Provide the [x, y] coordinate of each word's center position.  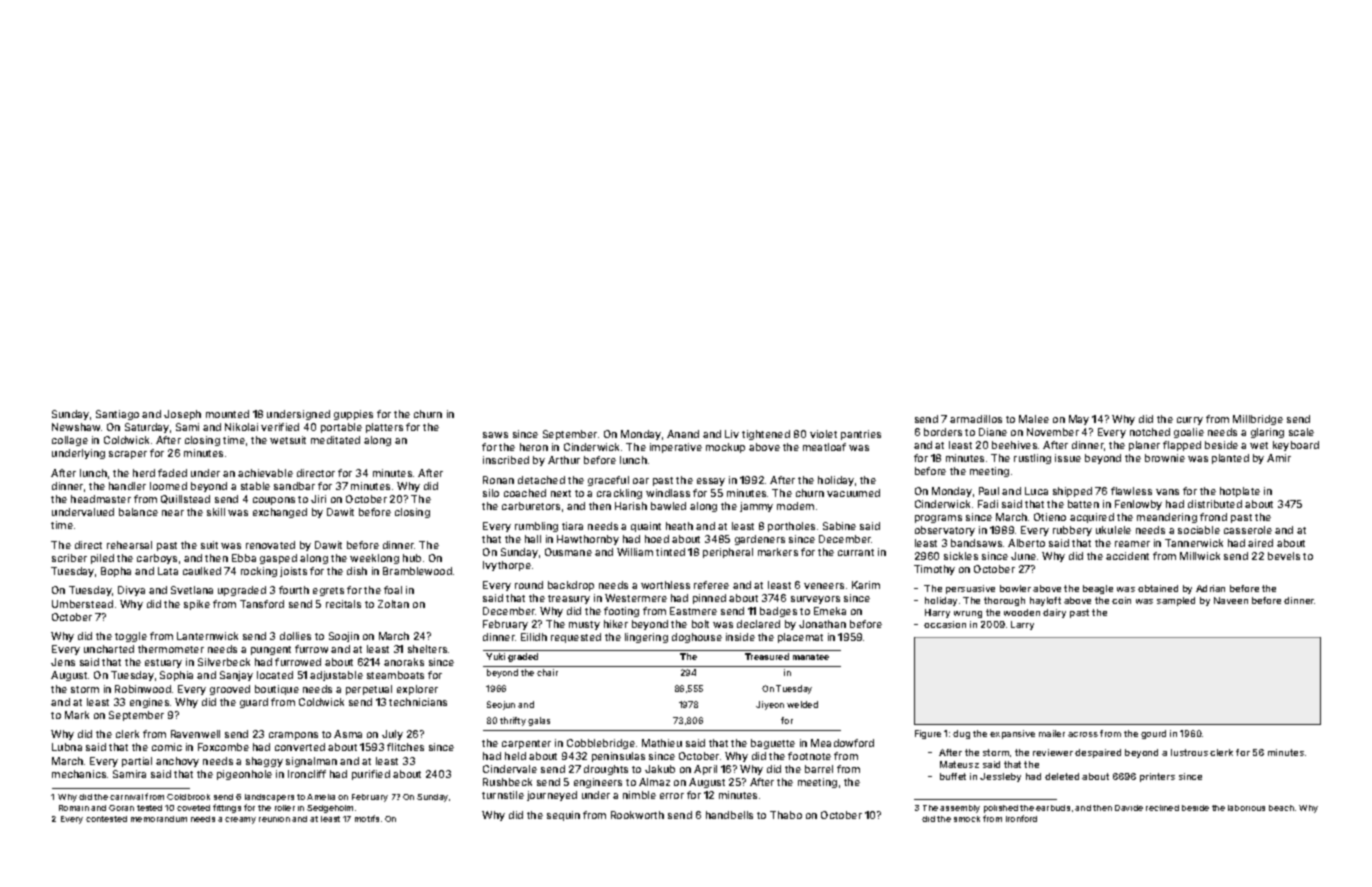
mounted [227, 414]
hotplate [1240, 492]
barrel [819, 769]
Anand [683, 434]
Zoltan [393, 604]
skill [216, 512]
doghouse [697, 638]
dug [961, 734]
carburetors [531, 506]
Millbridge [1258, 420]
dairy [1054, 613]
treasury [569, 599]
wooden [1022, 612]
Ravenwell [195, 734]
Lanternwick [207, 636]
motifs [367, 818]
